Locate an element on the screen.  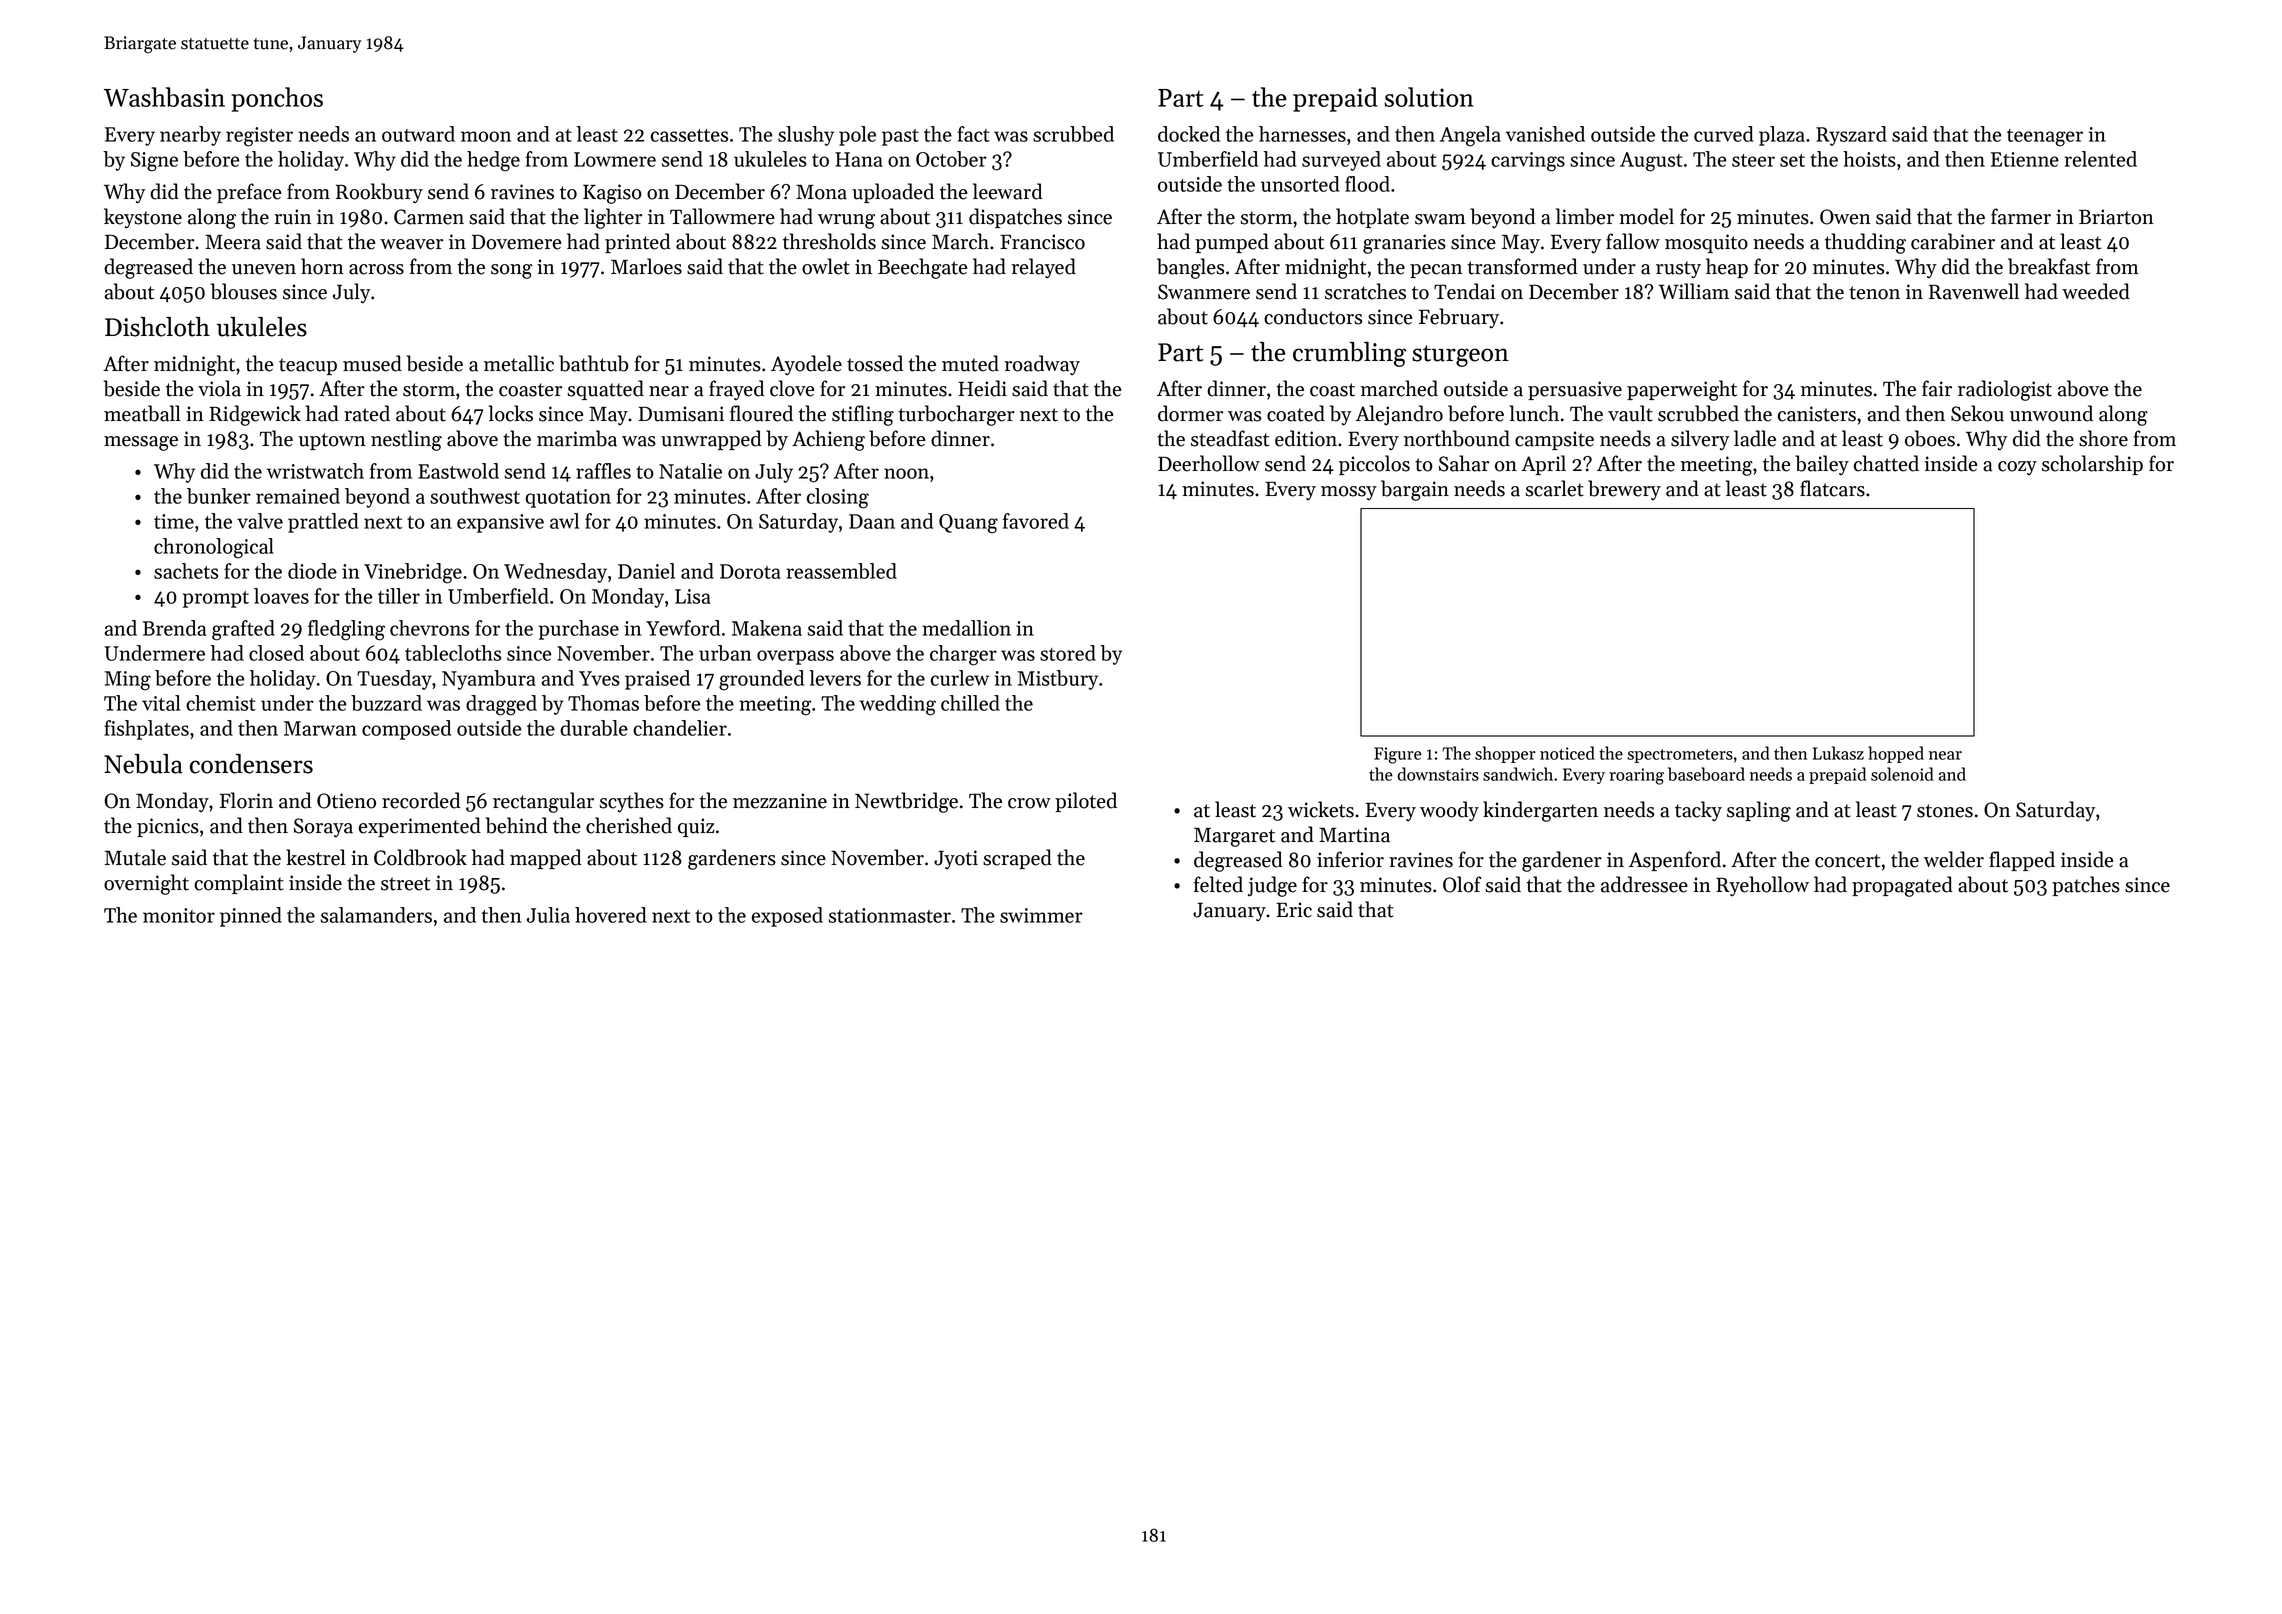
propagated is located at coordinates (1902, 886).
